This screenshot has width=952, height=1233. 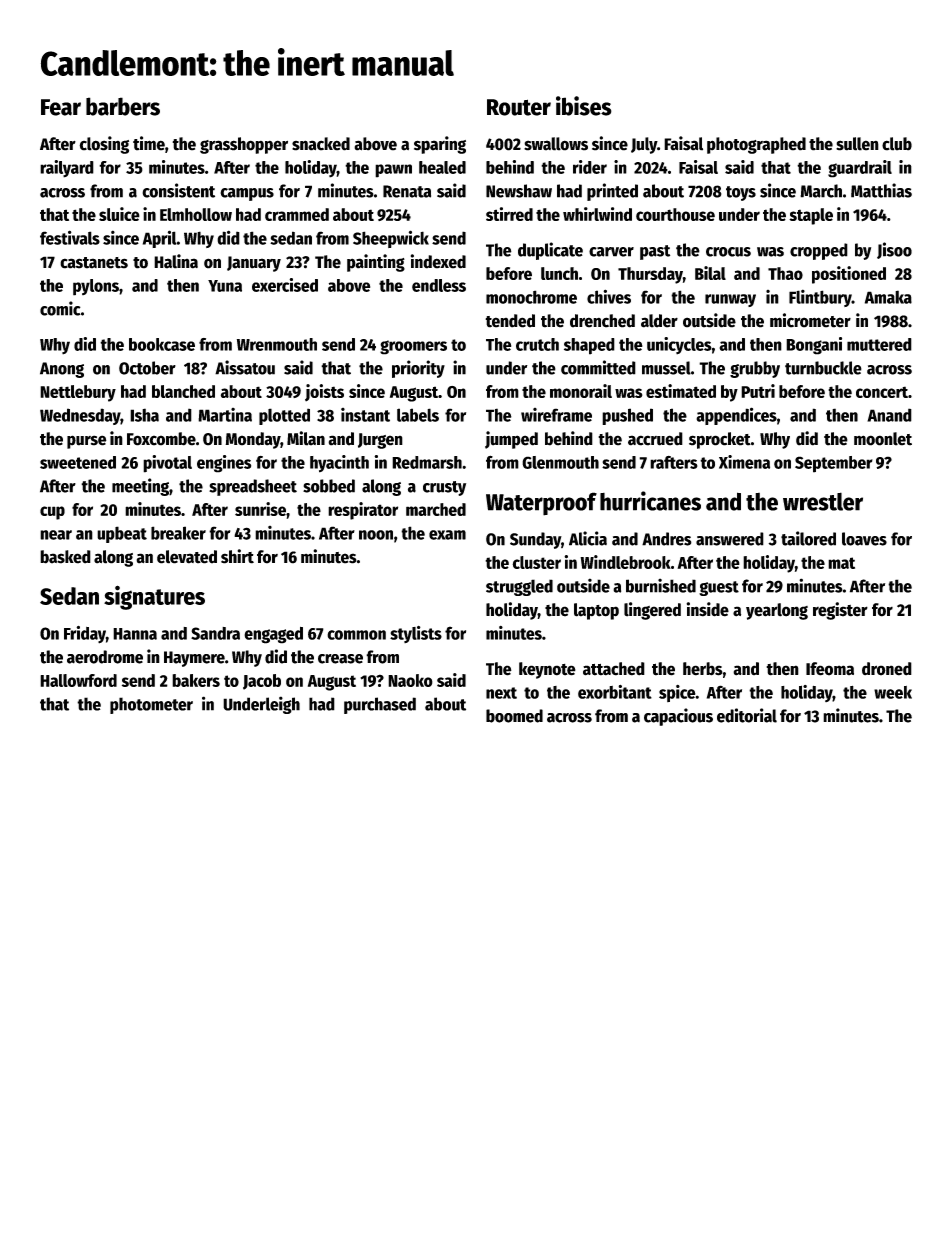 What do you see at coordinates (519, 107) in the screenshot?
I see `Router` at bounding box center [519, 107].
